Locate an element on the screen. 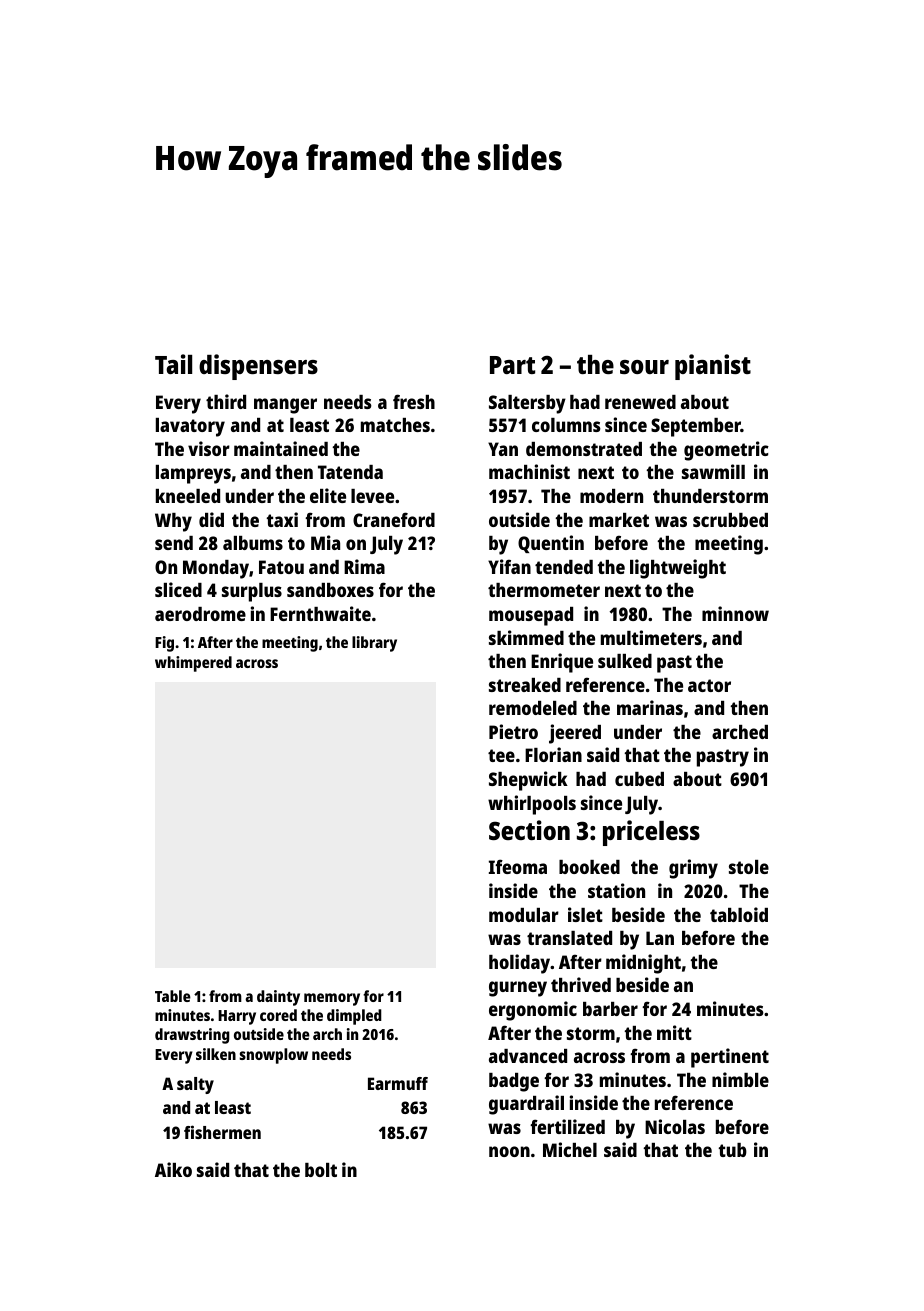 Image resolution: width=924 pixels, height=1311 pixels. pianist is located at coordinates (713, 367).
